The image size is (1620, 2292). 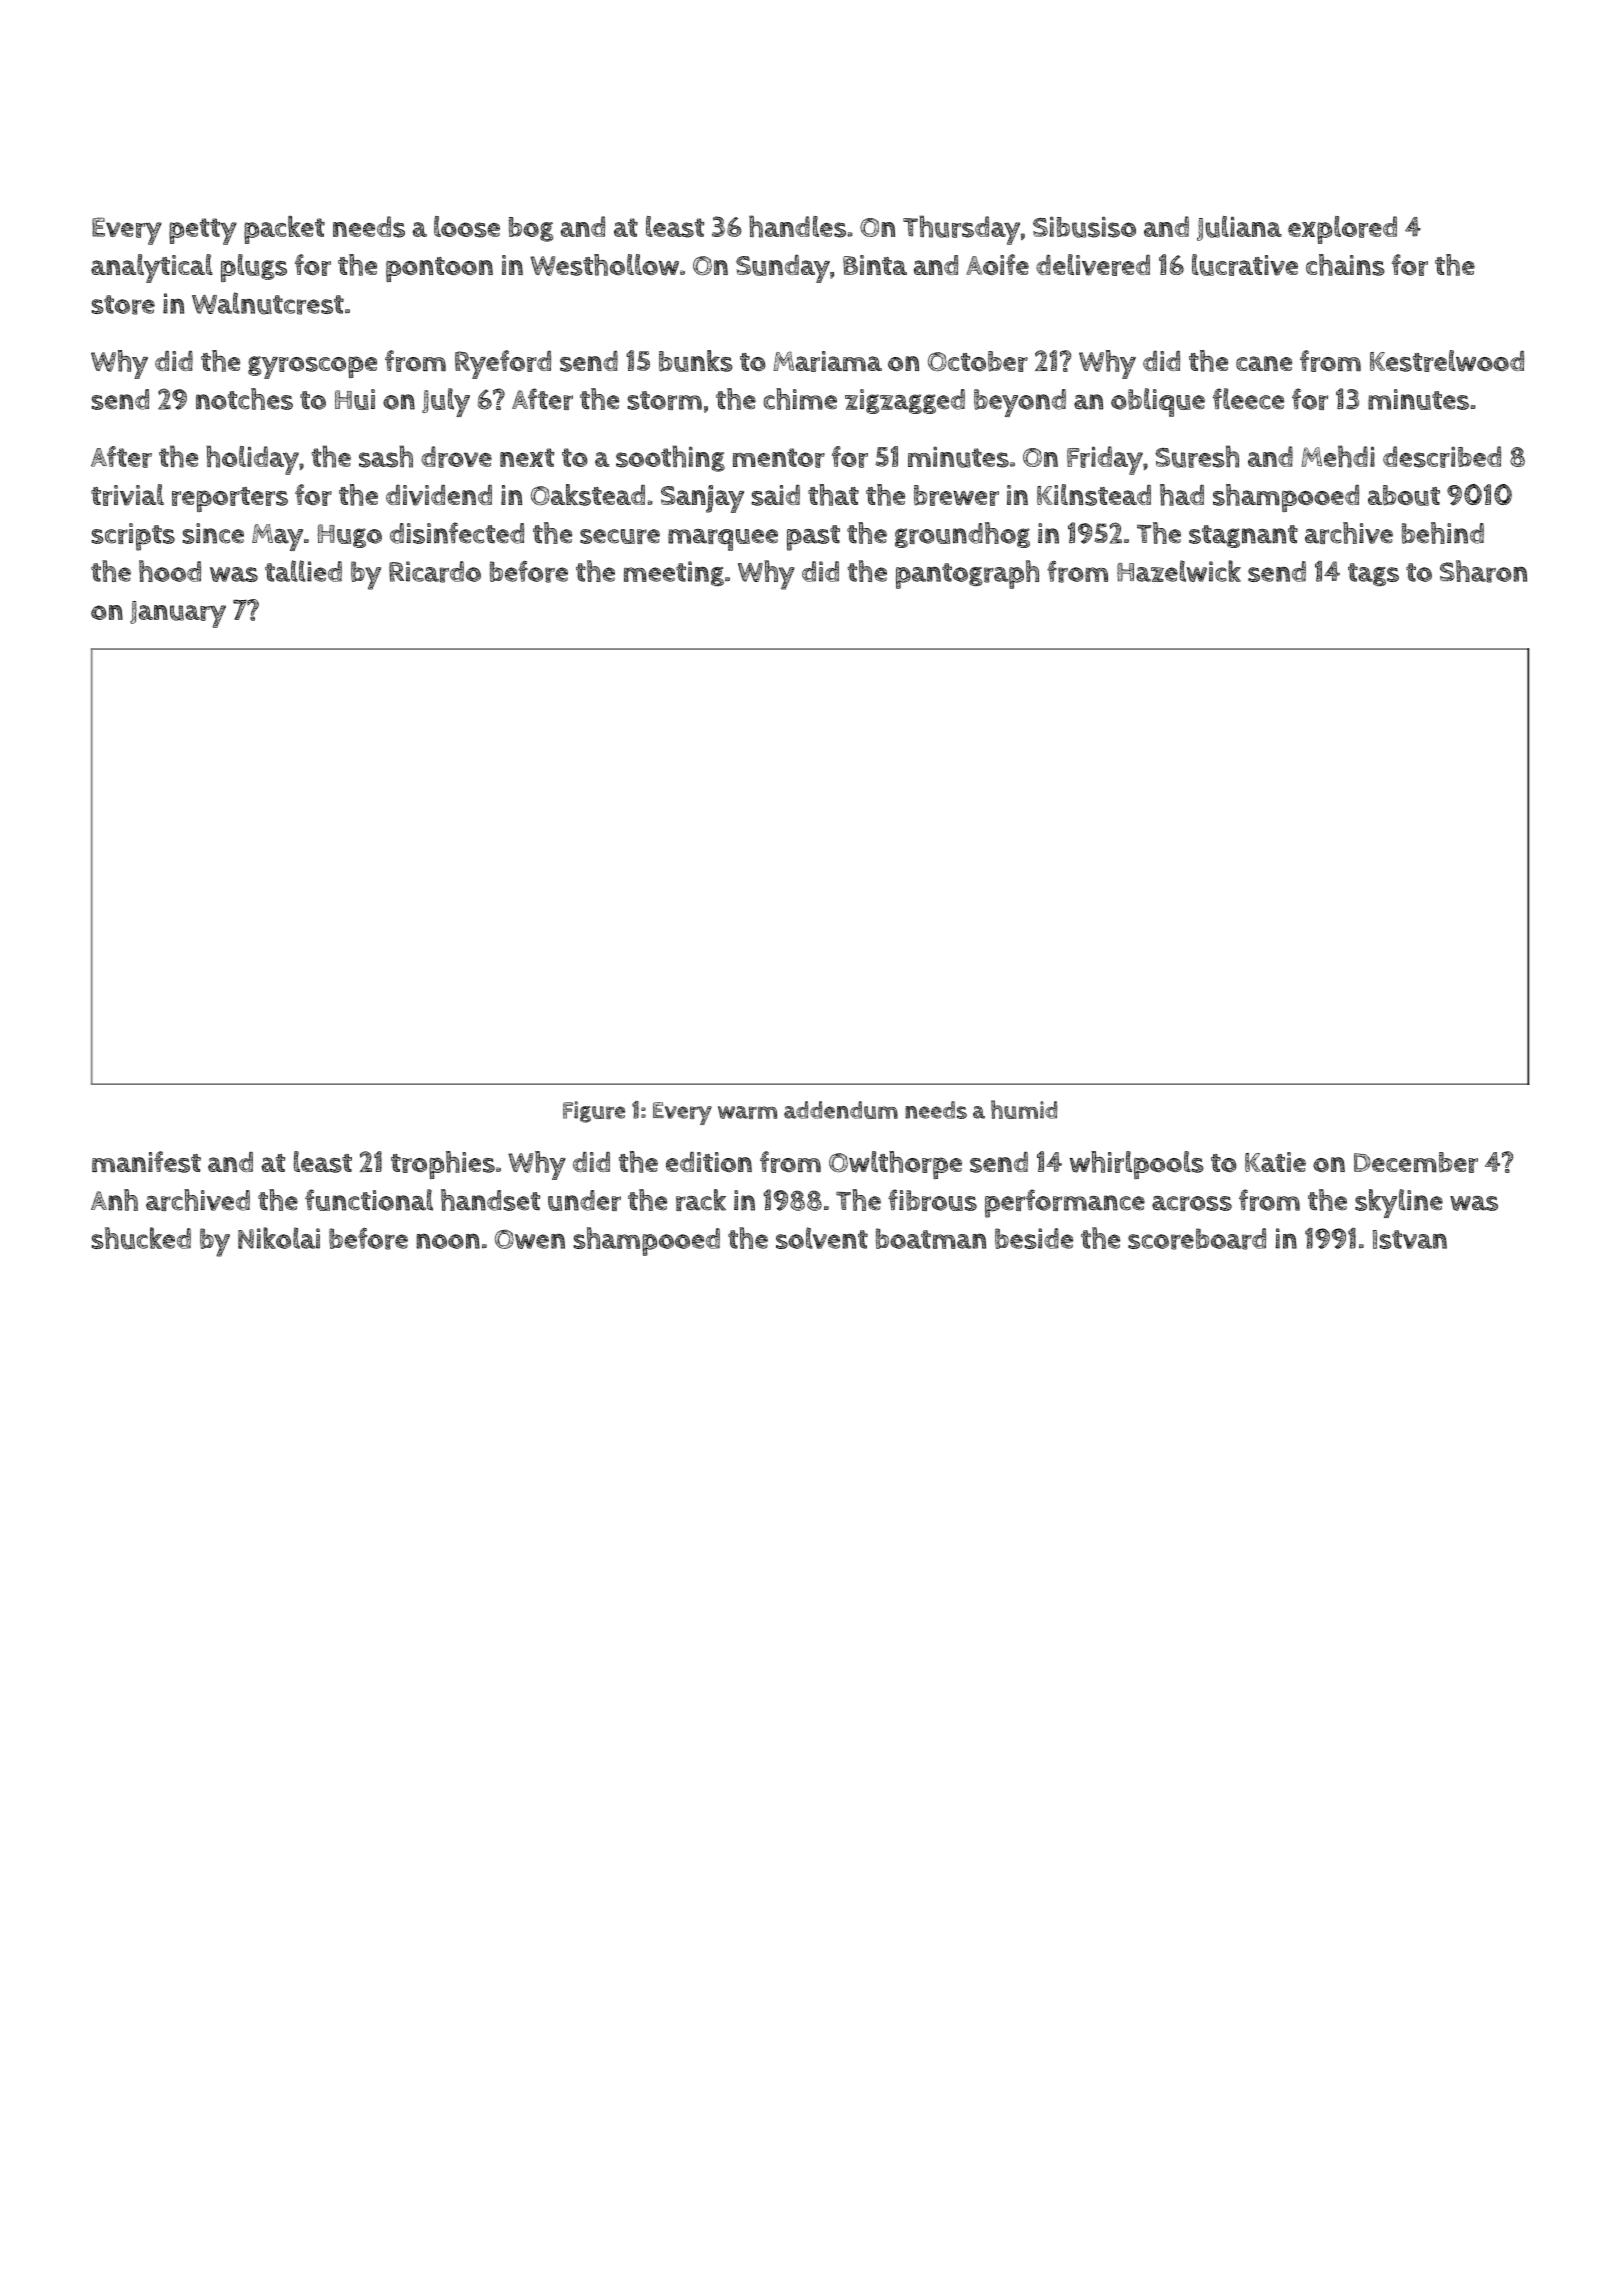 I want to click on shucked, so click(x=141, y=1238).
